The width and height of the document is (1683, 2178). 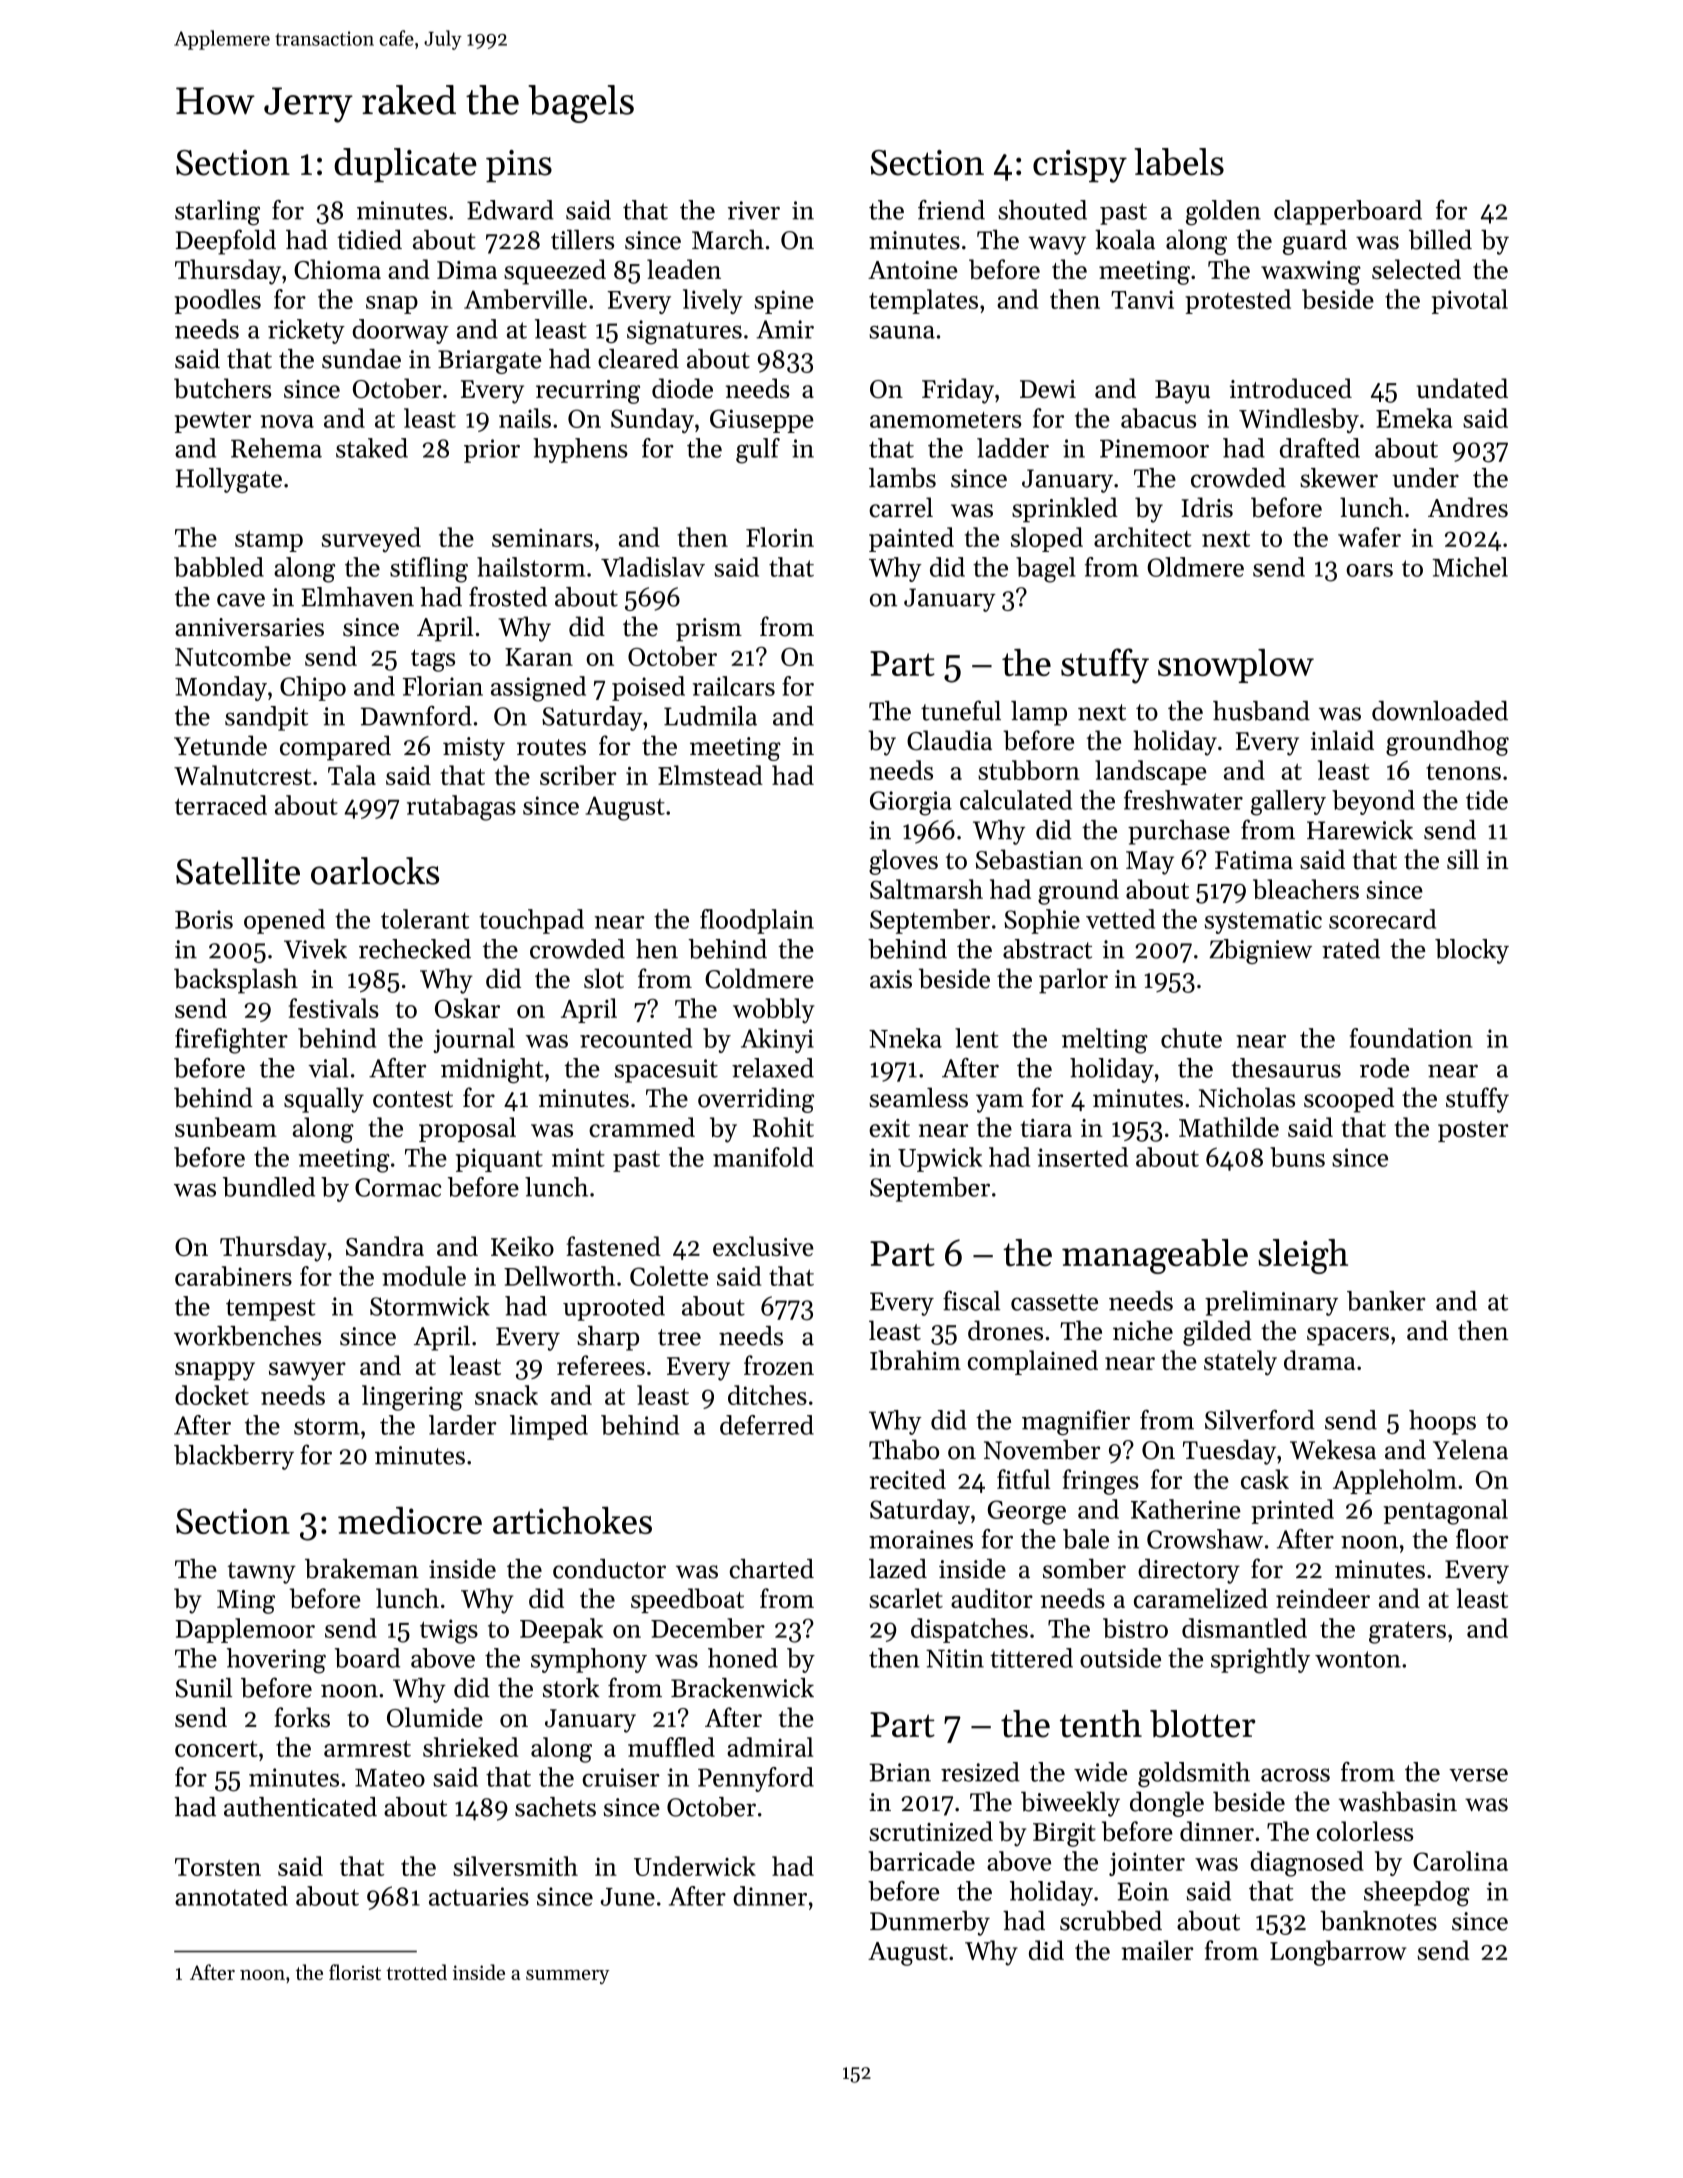 I want to click on gallery, so click(x=1288, y=803).
